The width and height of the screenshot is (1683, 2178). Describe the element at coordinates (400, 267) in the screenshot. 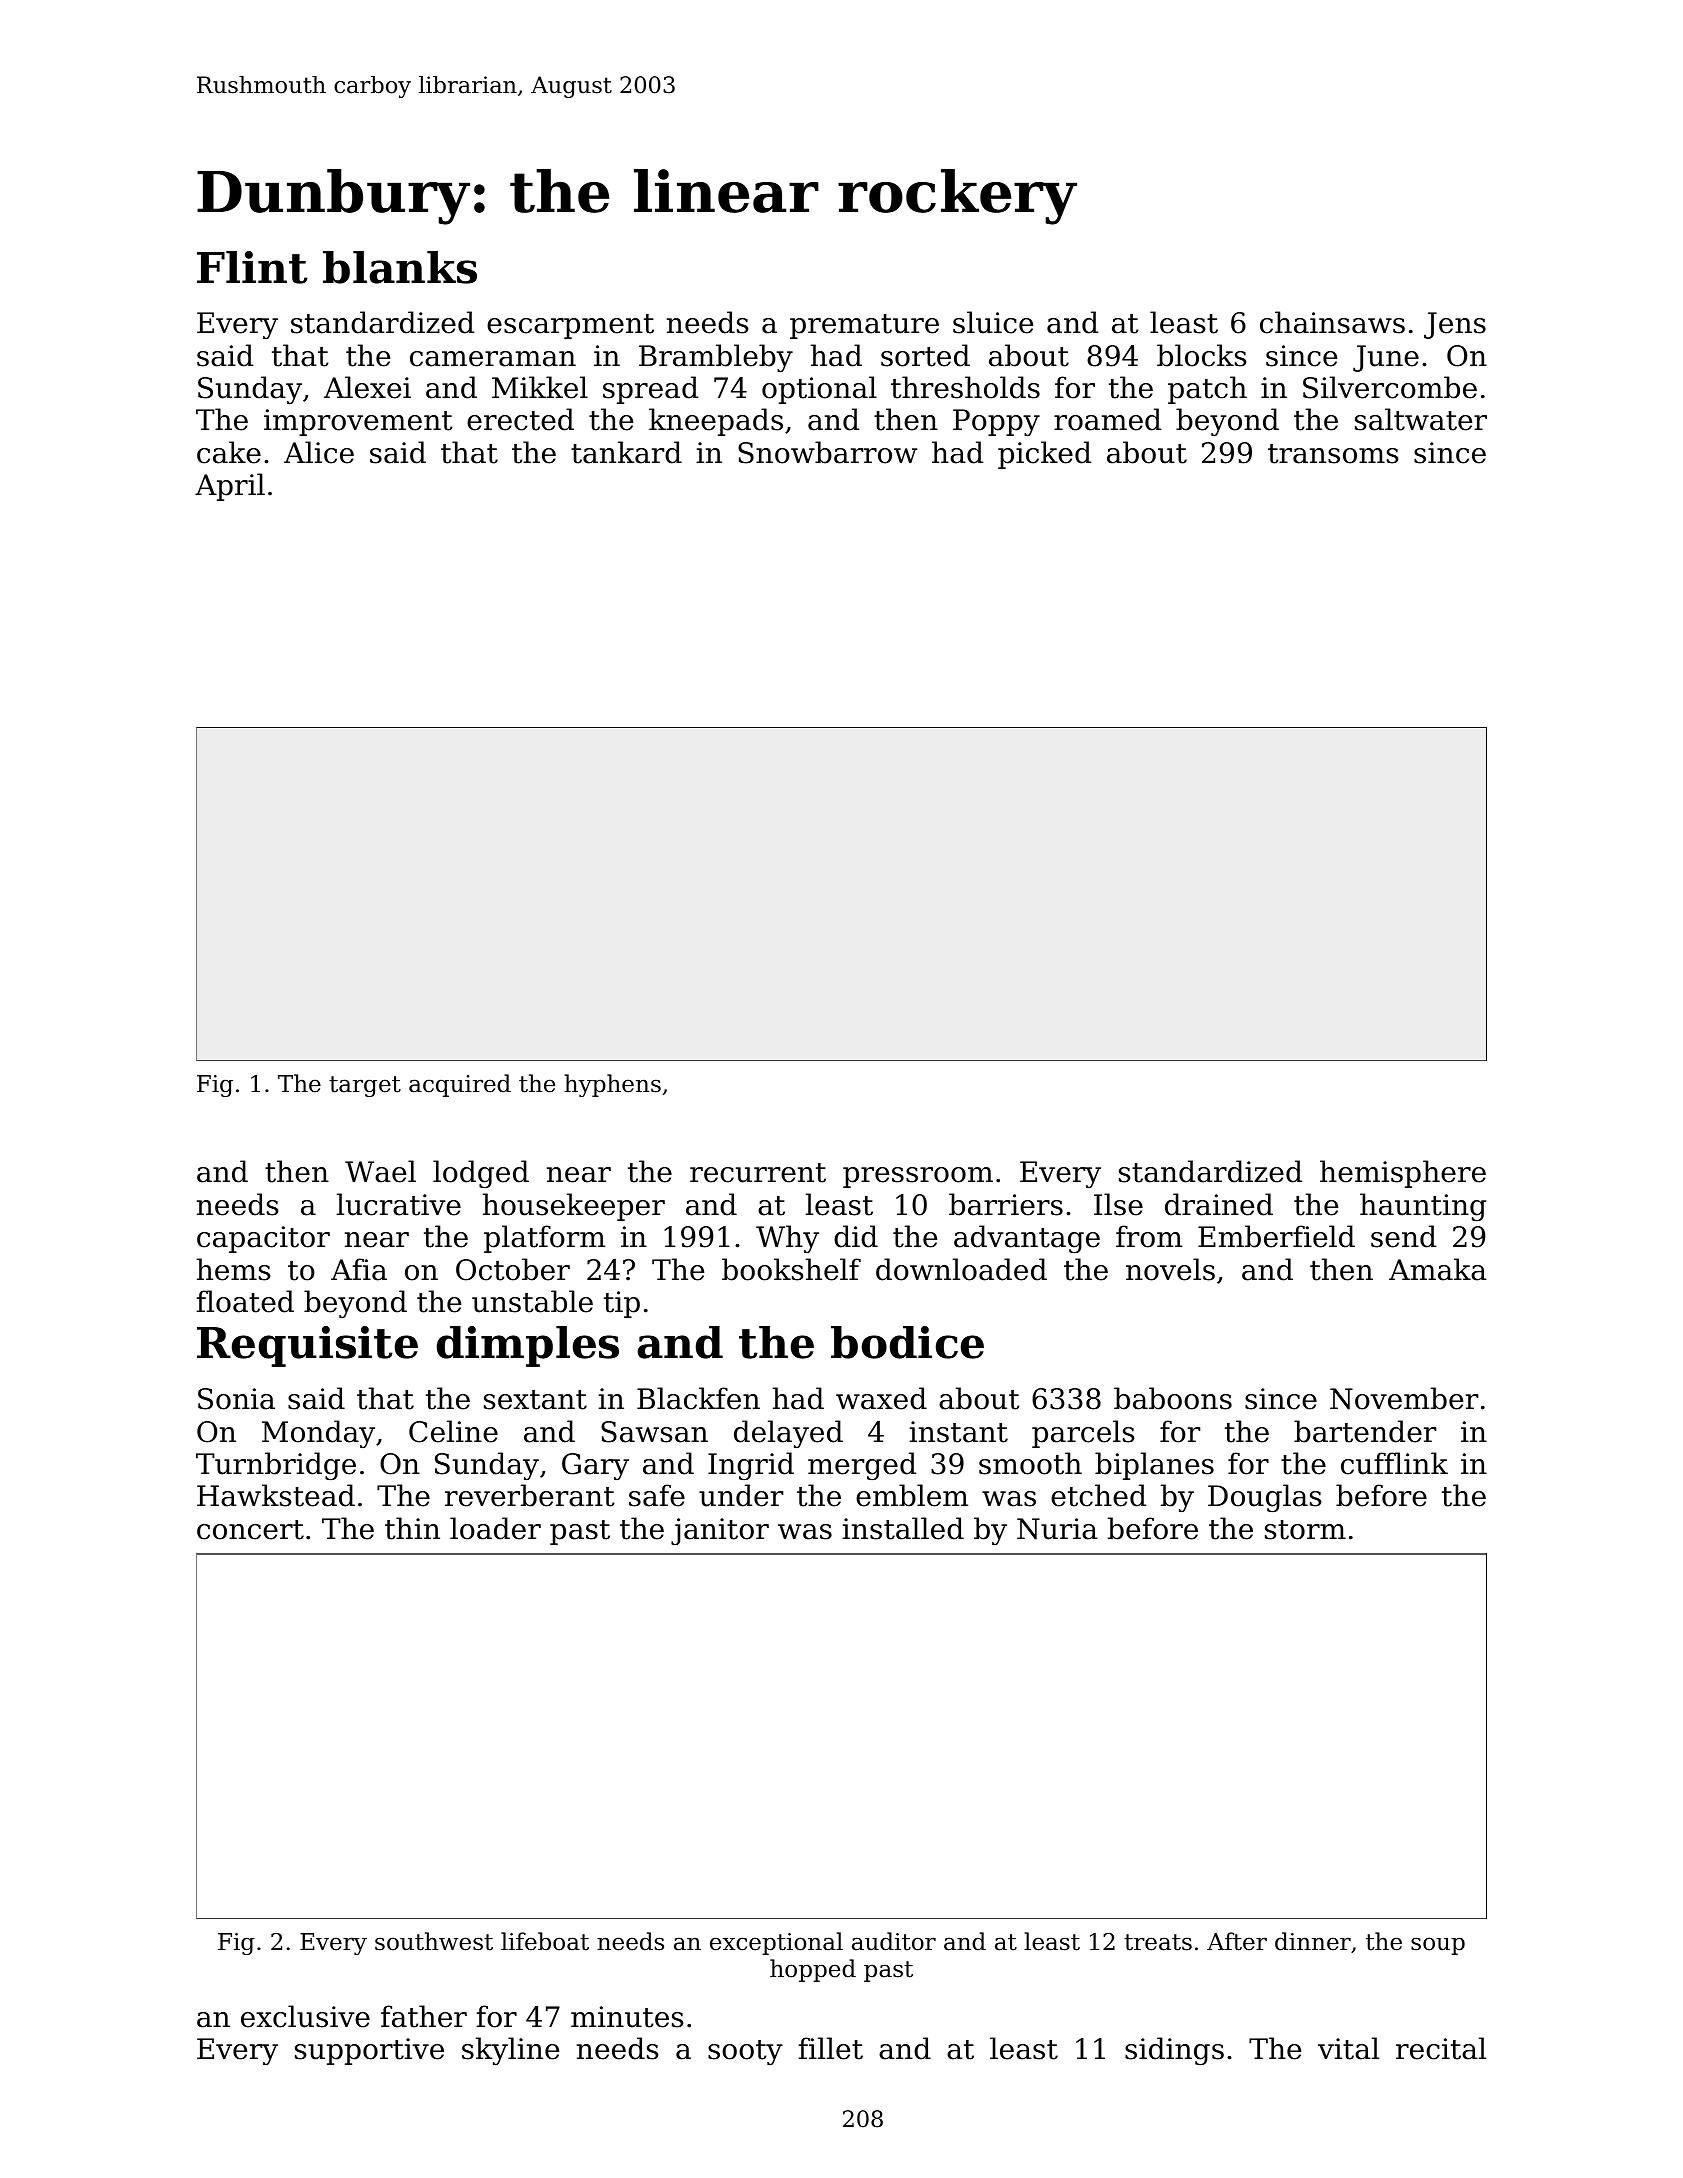

I see `blanks` at that location.
